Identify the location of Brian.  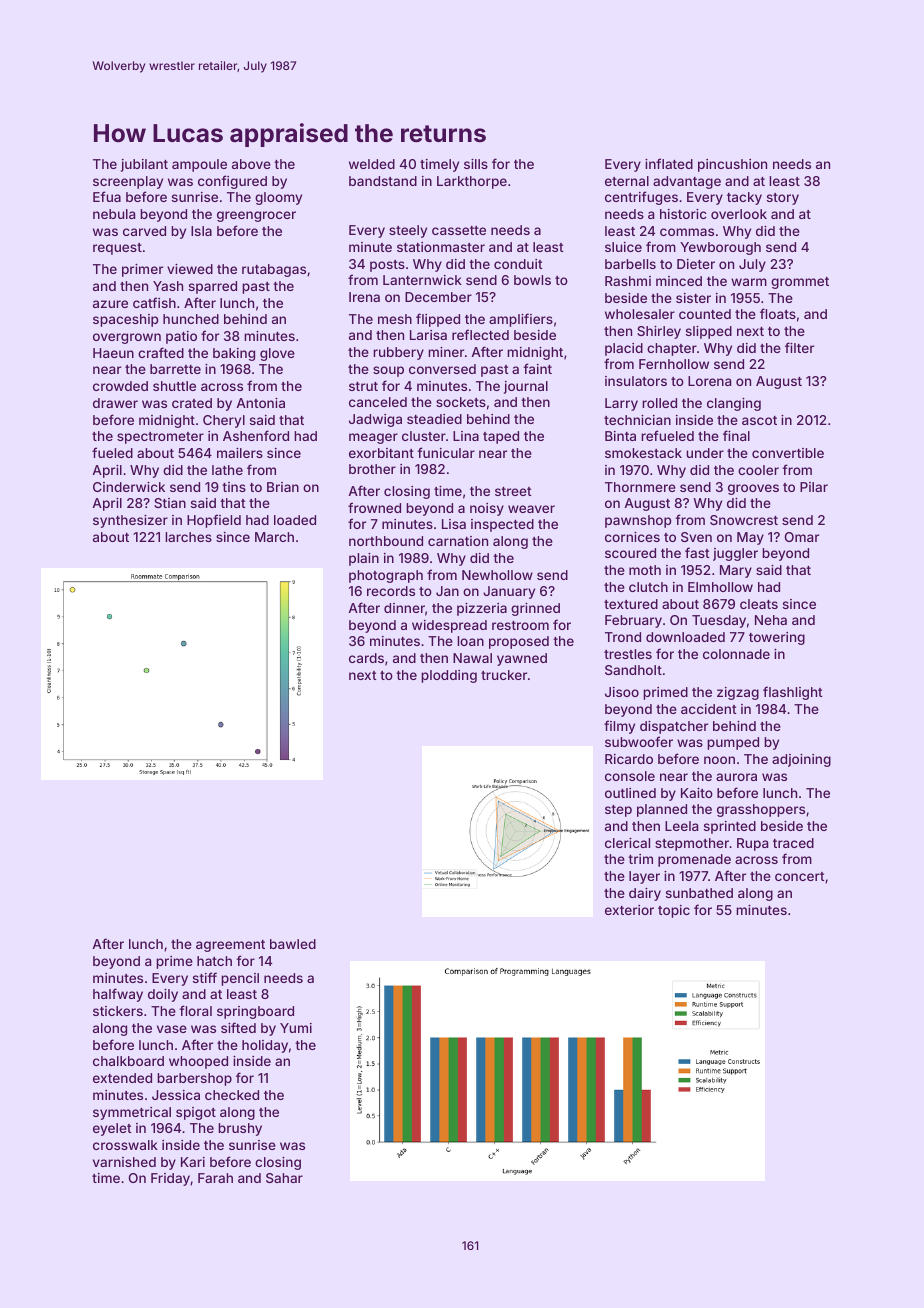
(283, 487).
